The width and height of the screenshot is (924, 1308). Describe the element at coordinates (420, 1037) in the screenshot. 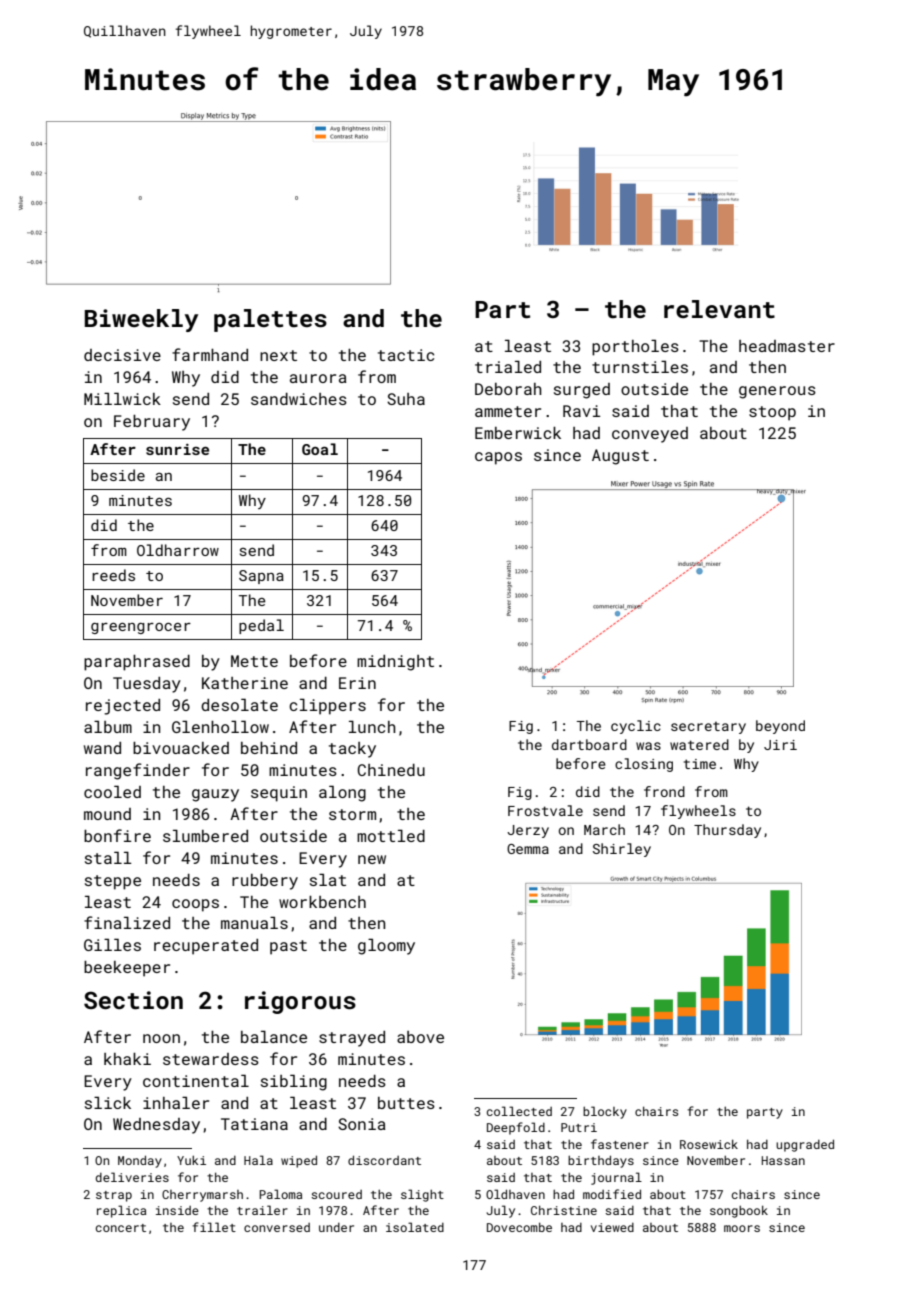

I see `above` at that location.
